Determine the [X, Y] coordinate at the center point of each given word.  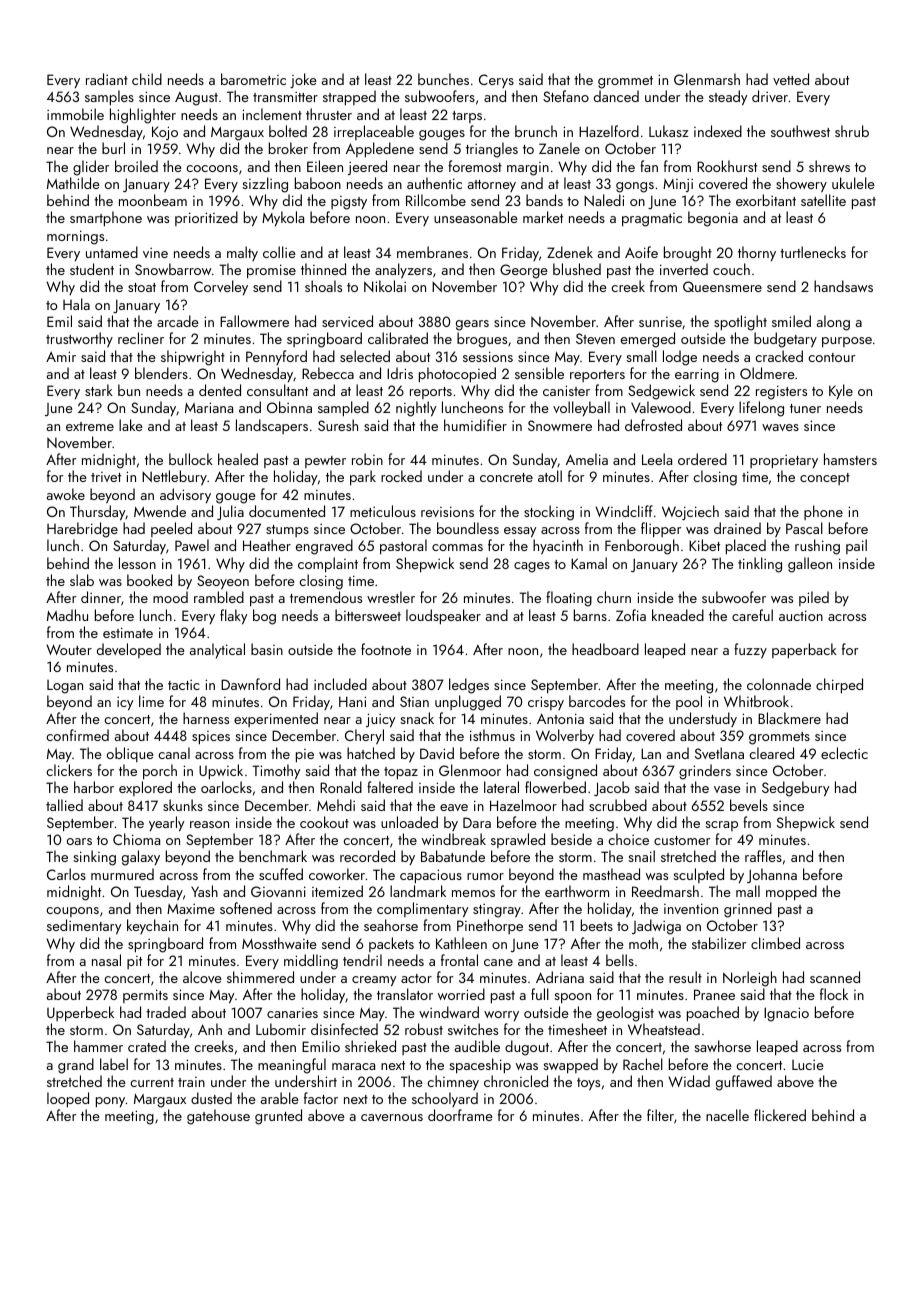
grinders [705, 772]
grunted [278, 1117]
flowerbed [555, 787]
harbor [94, 787]
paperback [804, 650]
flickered [780, 1115]
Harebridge [82, 530]
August [196, 98]
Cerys [496, 81]
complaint [328, 564]
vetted [791, 79]
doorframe [460, 1115]
